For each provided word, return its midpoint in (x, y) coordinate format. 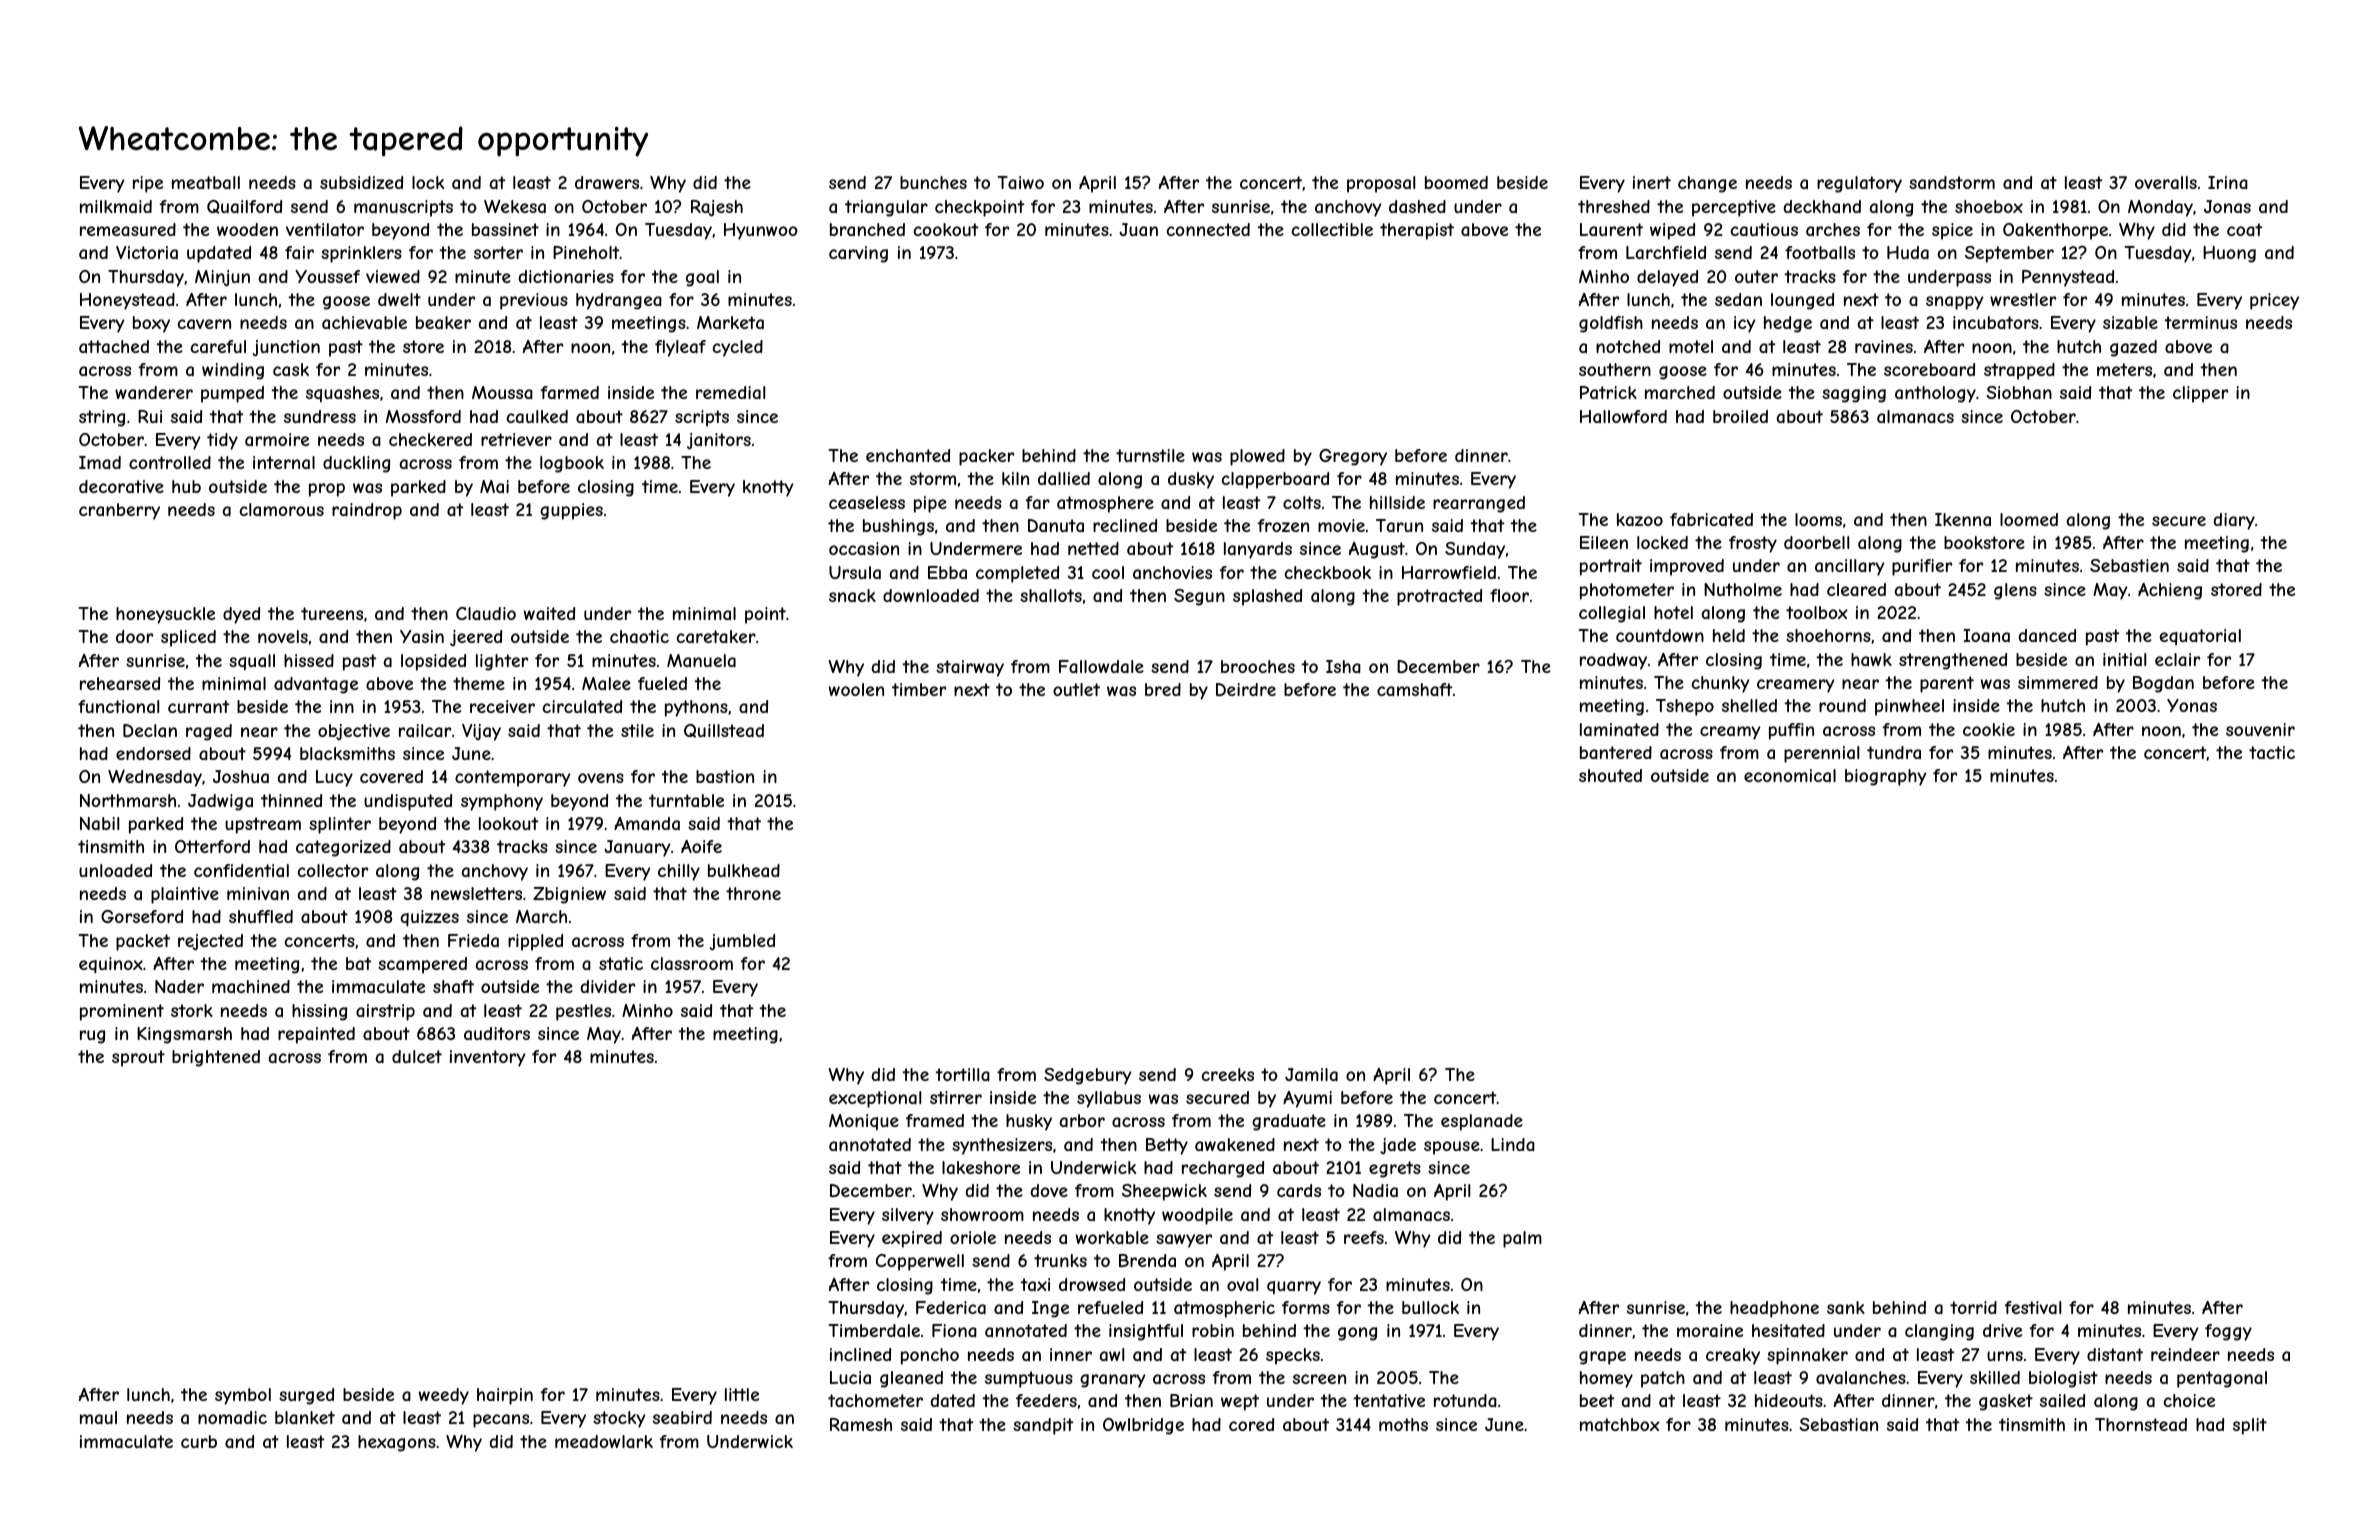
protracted (1439, 597)
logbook (572, 464)
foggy (2228, 1332)
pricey (2274, 301)
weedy (444, 1396)
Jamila (1311, 1074)
